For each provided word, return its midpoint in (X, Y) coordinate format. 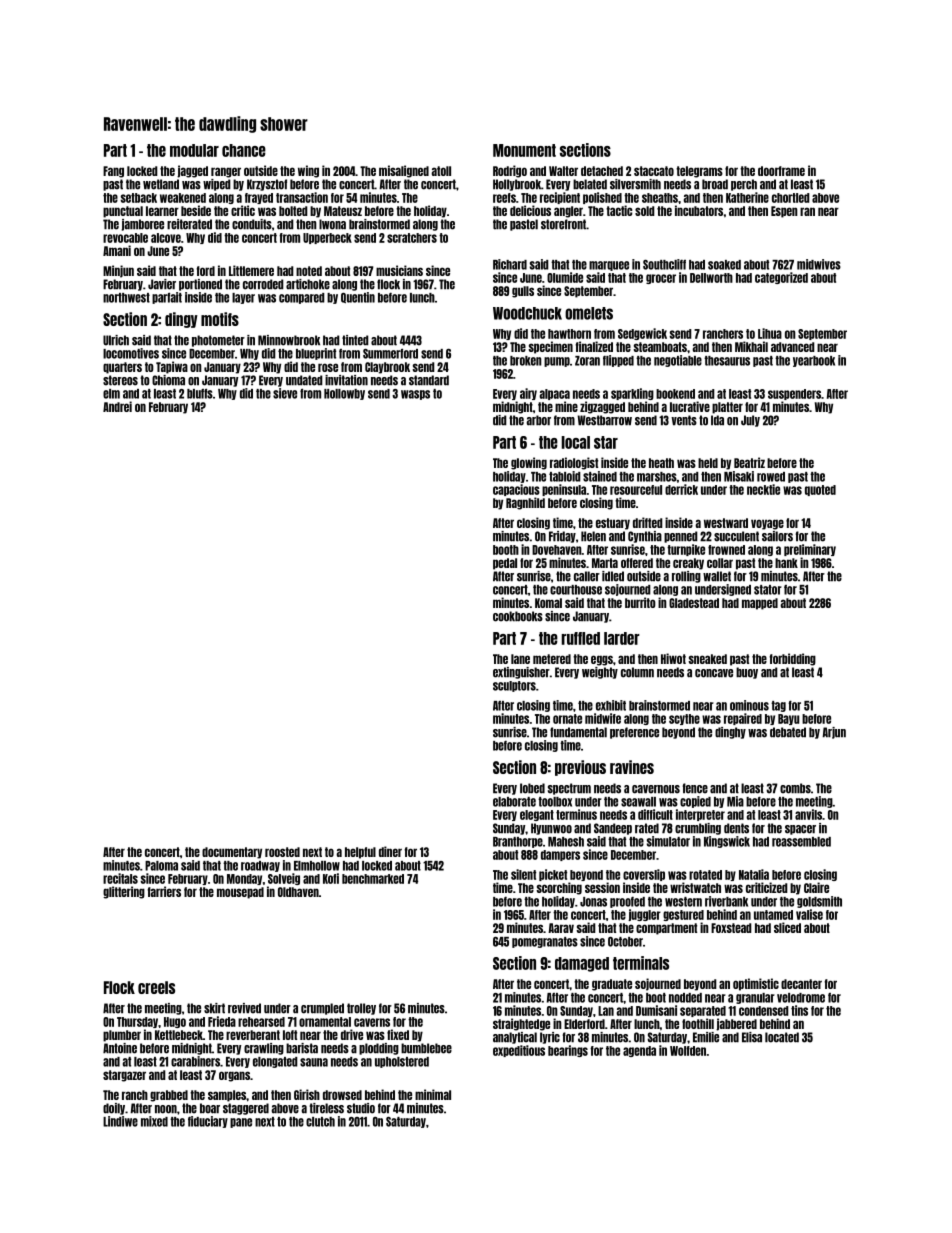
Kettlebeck (179, 1035)
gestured (683, 915)
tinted (355, 340)
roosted (282, 852)
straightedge (521, 1024)
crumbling (698, 829)
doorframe (781, 171)
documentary (232, 853)
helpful (360, 853)
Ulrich (116, 340)
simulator (668, 841)
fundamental (578, 732)
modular (194, 150)
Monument (524, 150)
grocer (661, 279)
